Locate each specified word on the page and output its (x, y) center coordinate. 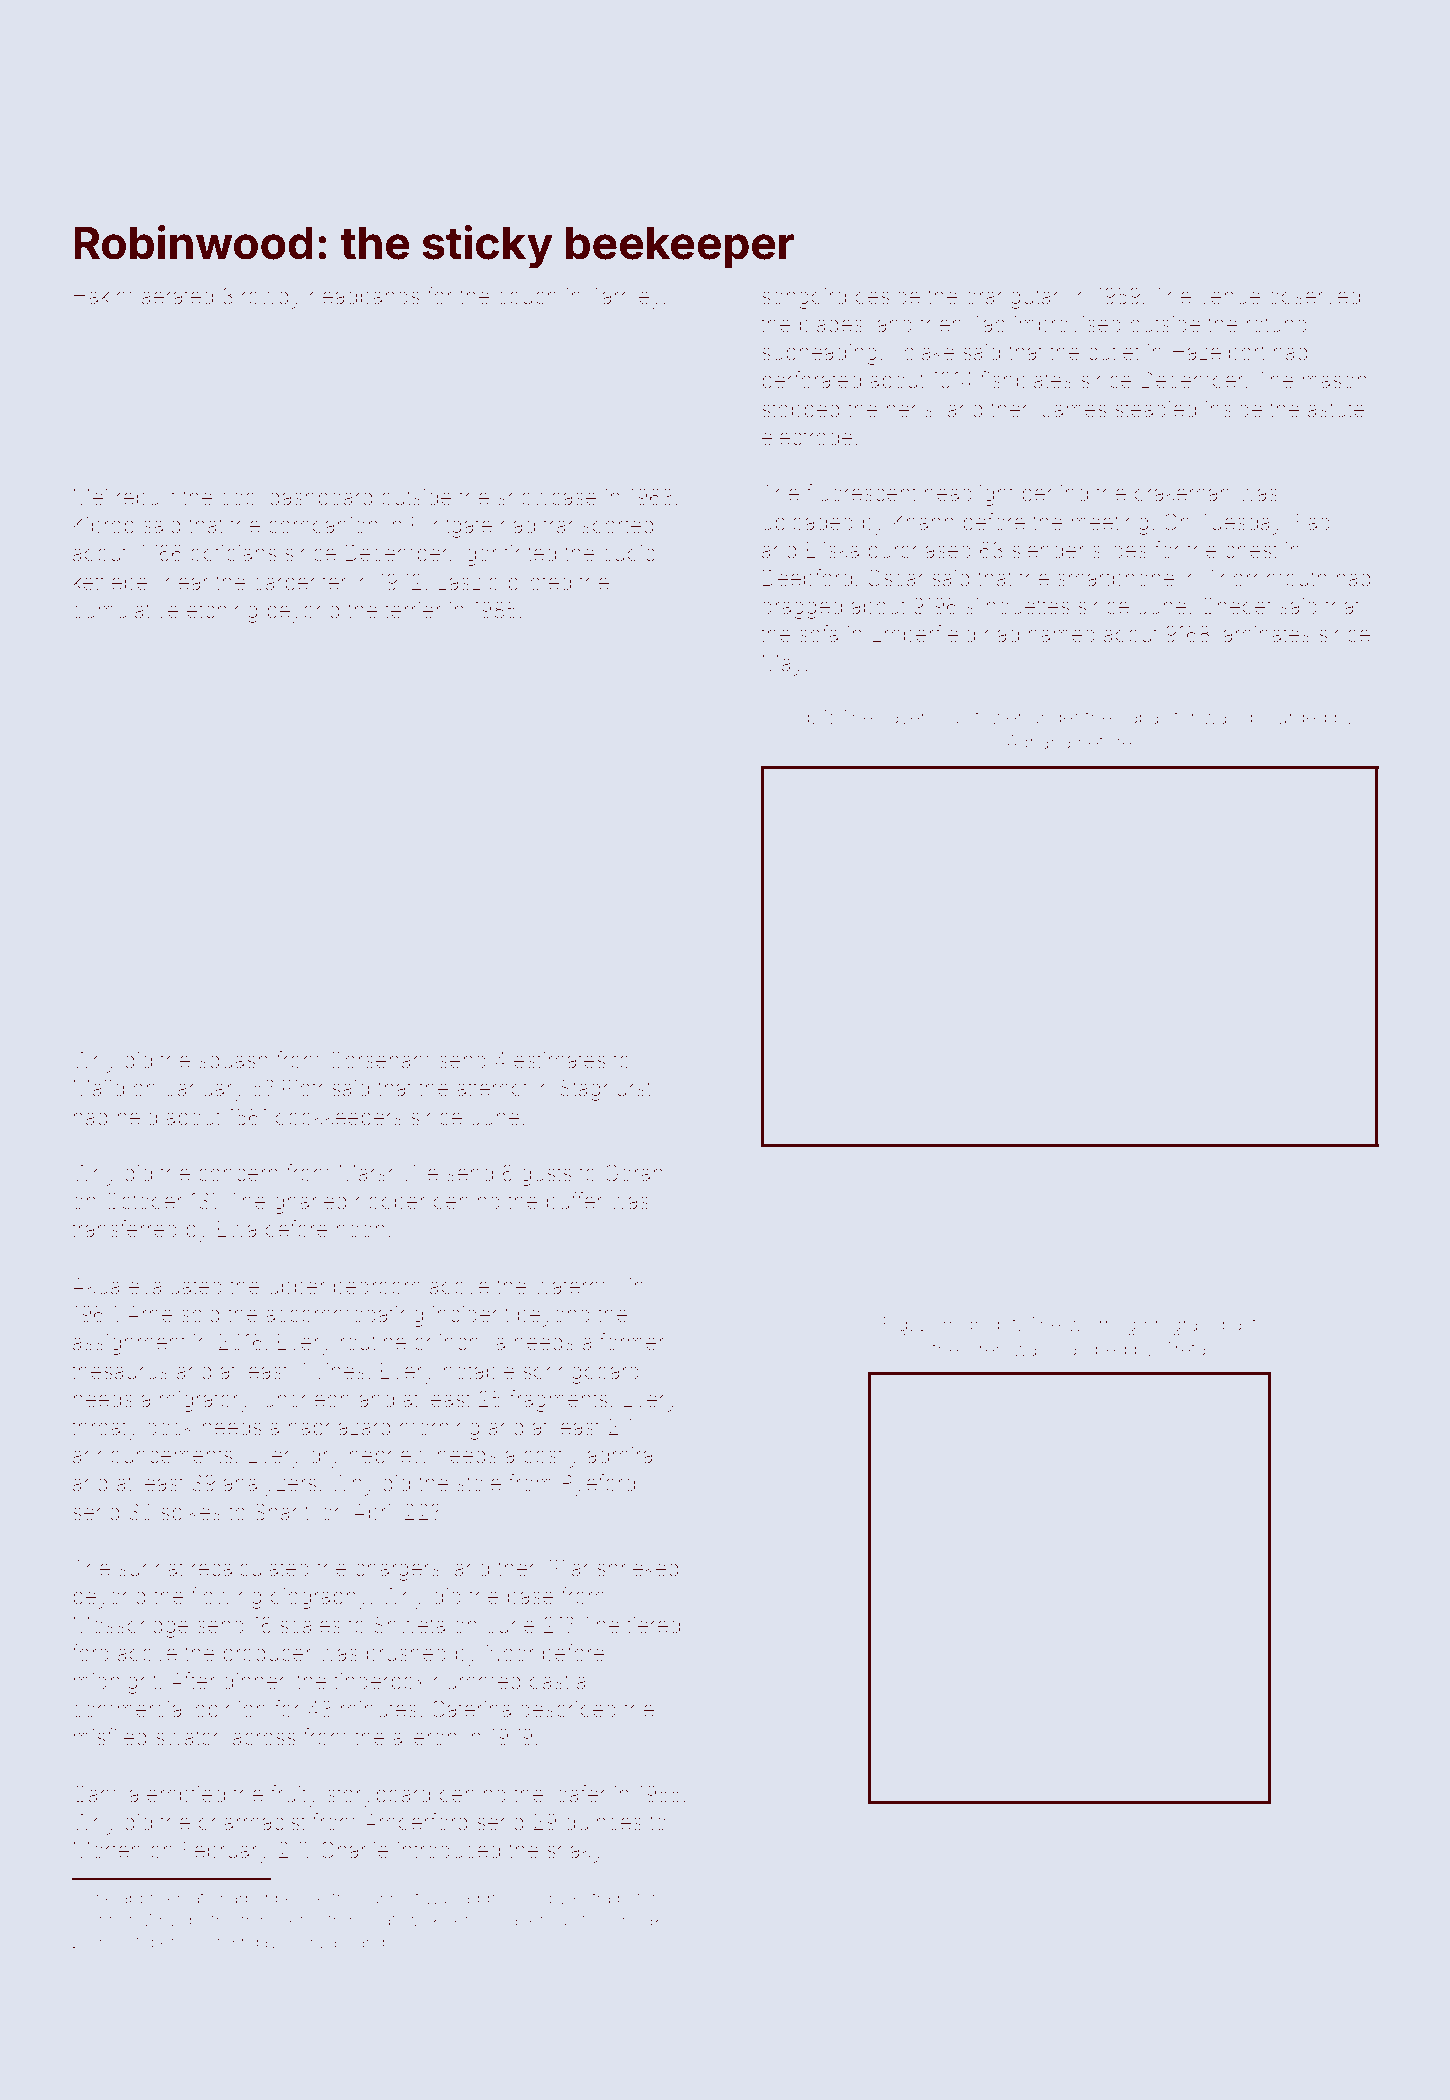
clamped (1090, 1351)
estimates (559, 1060)
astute (1336, 410)
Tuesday (1241, 524)
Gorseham (379, 1060)
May (783, 665)
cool (240, 497)
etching (222, 612)
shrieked (637, 1568)
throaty (105, 1429)
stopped (800, 411)
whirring (1102, 1326)
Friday (255, 1943)
